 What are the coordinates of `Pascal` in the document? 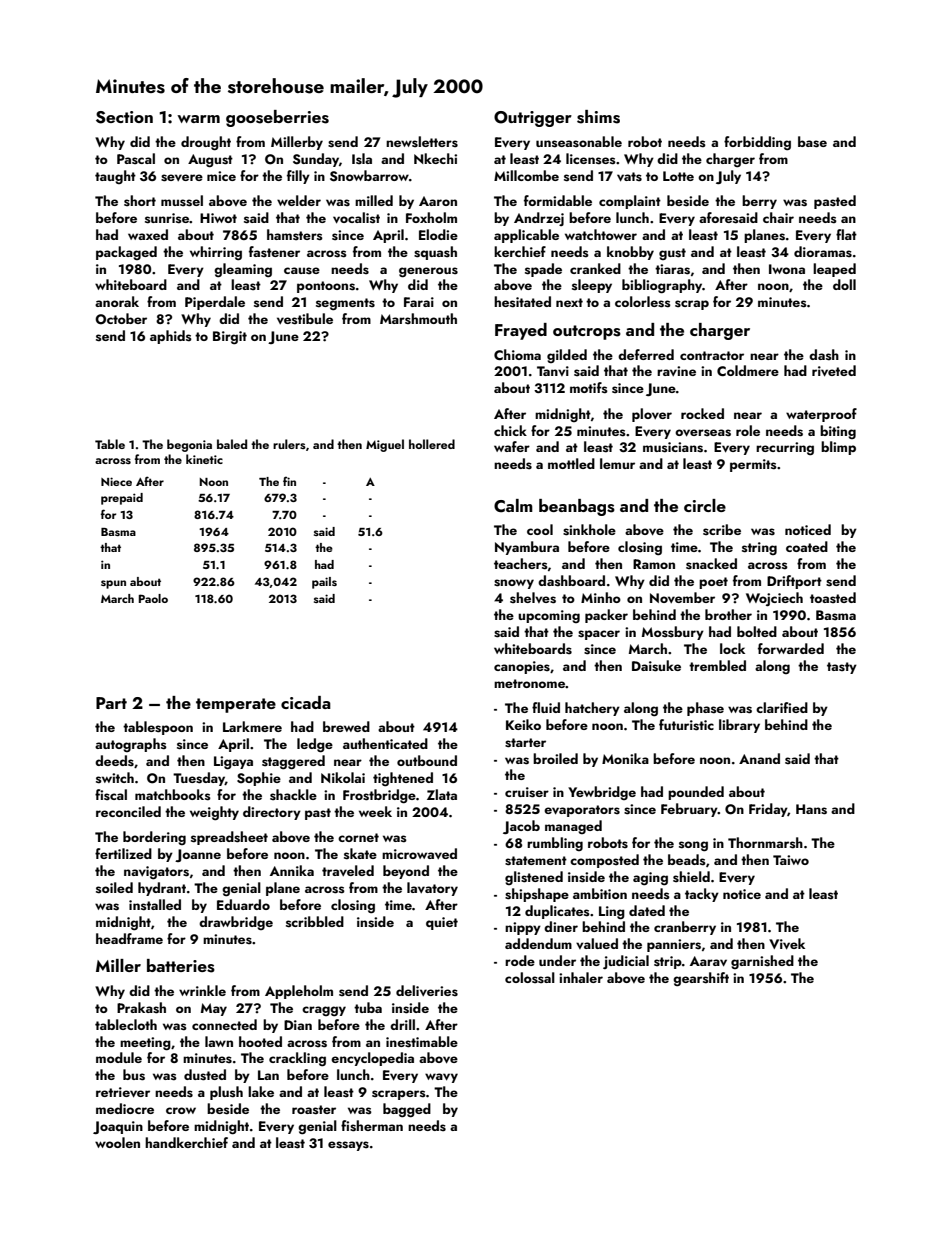 It's located at (136, 159).
